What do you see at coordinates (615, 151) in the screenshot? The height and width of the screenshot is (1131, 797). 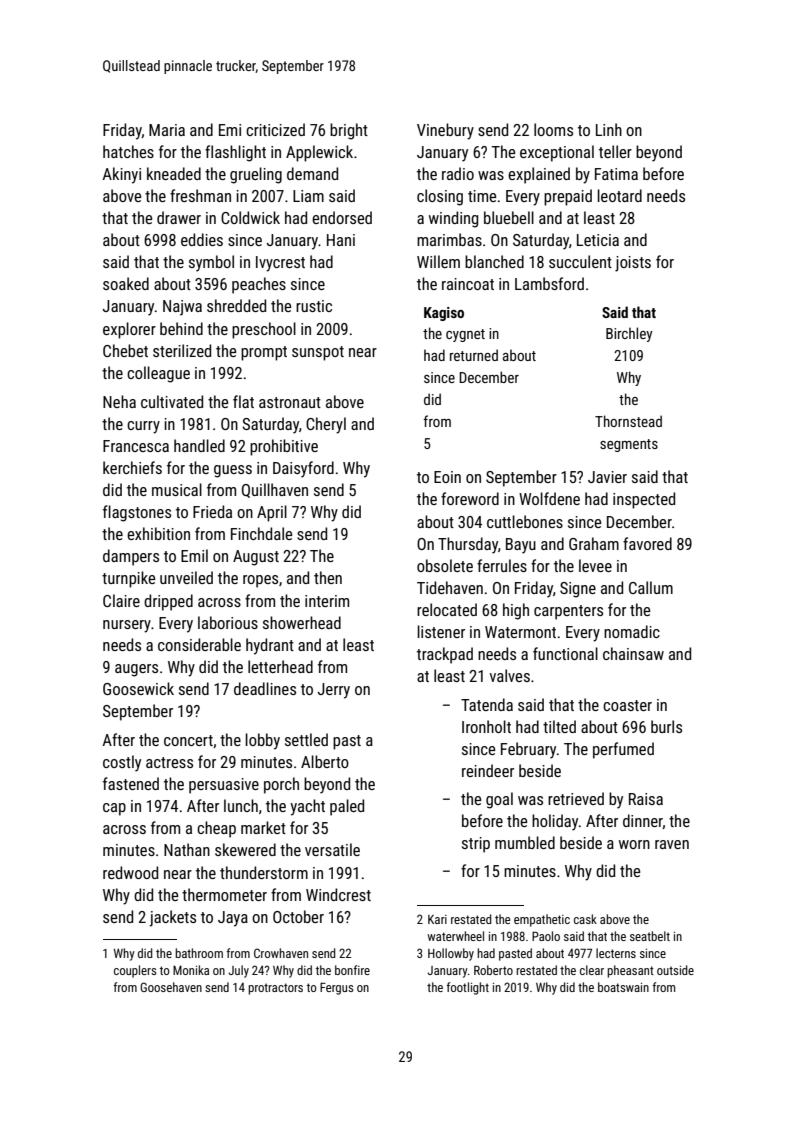 I see `teller` at bounding box center [615, 151].
